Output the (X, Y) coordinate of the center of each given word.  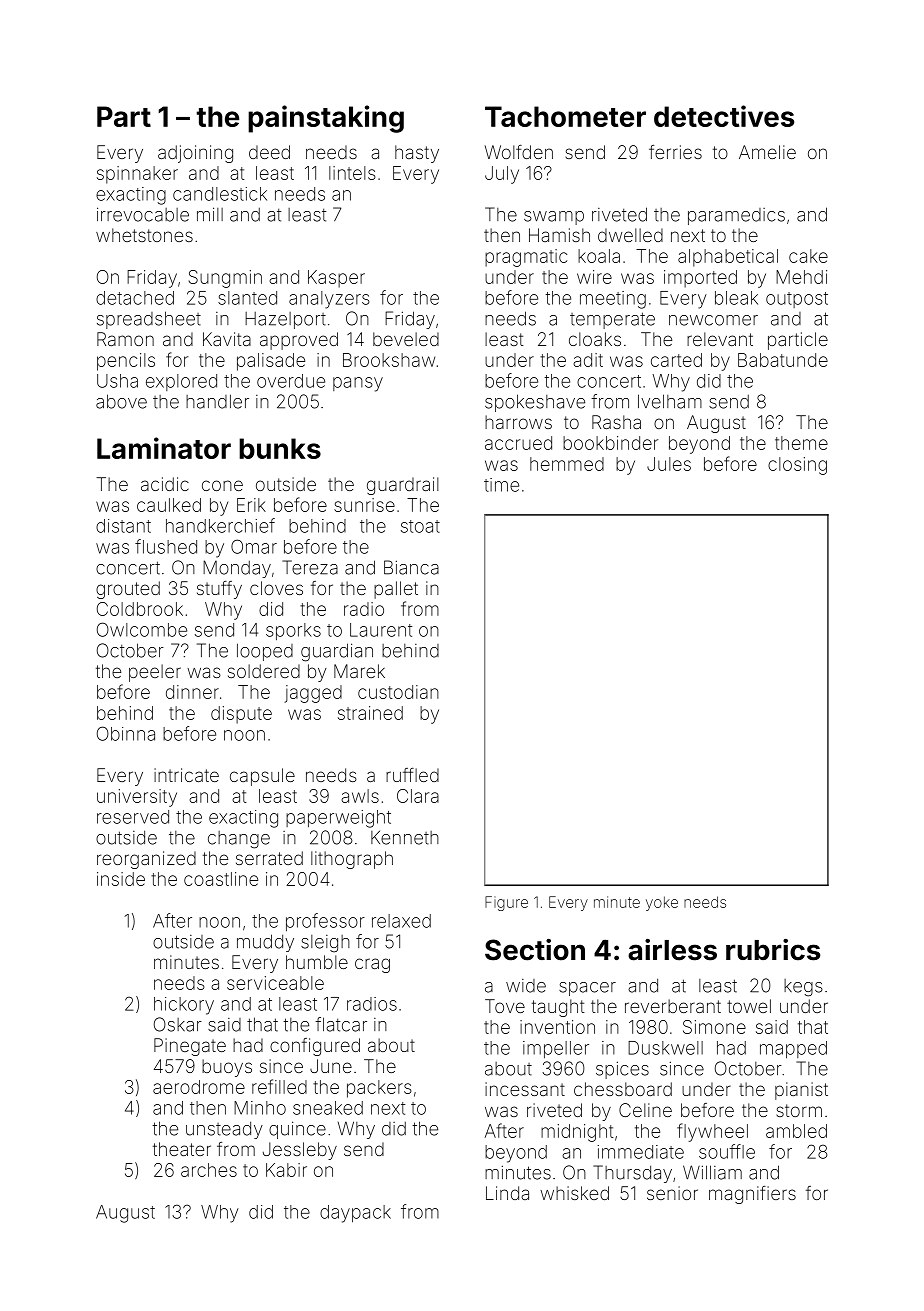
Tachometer (565, 116)
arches (209, 1170)
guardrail (403, 486)
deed (269, 152)
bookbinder (610, 443)
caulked (169, 505)
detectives (724, 116)
